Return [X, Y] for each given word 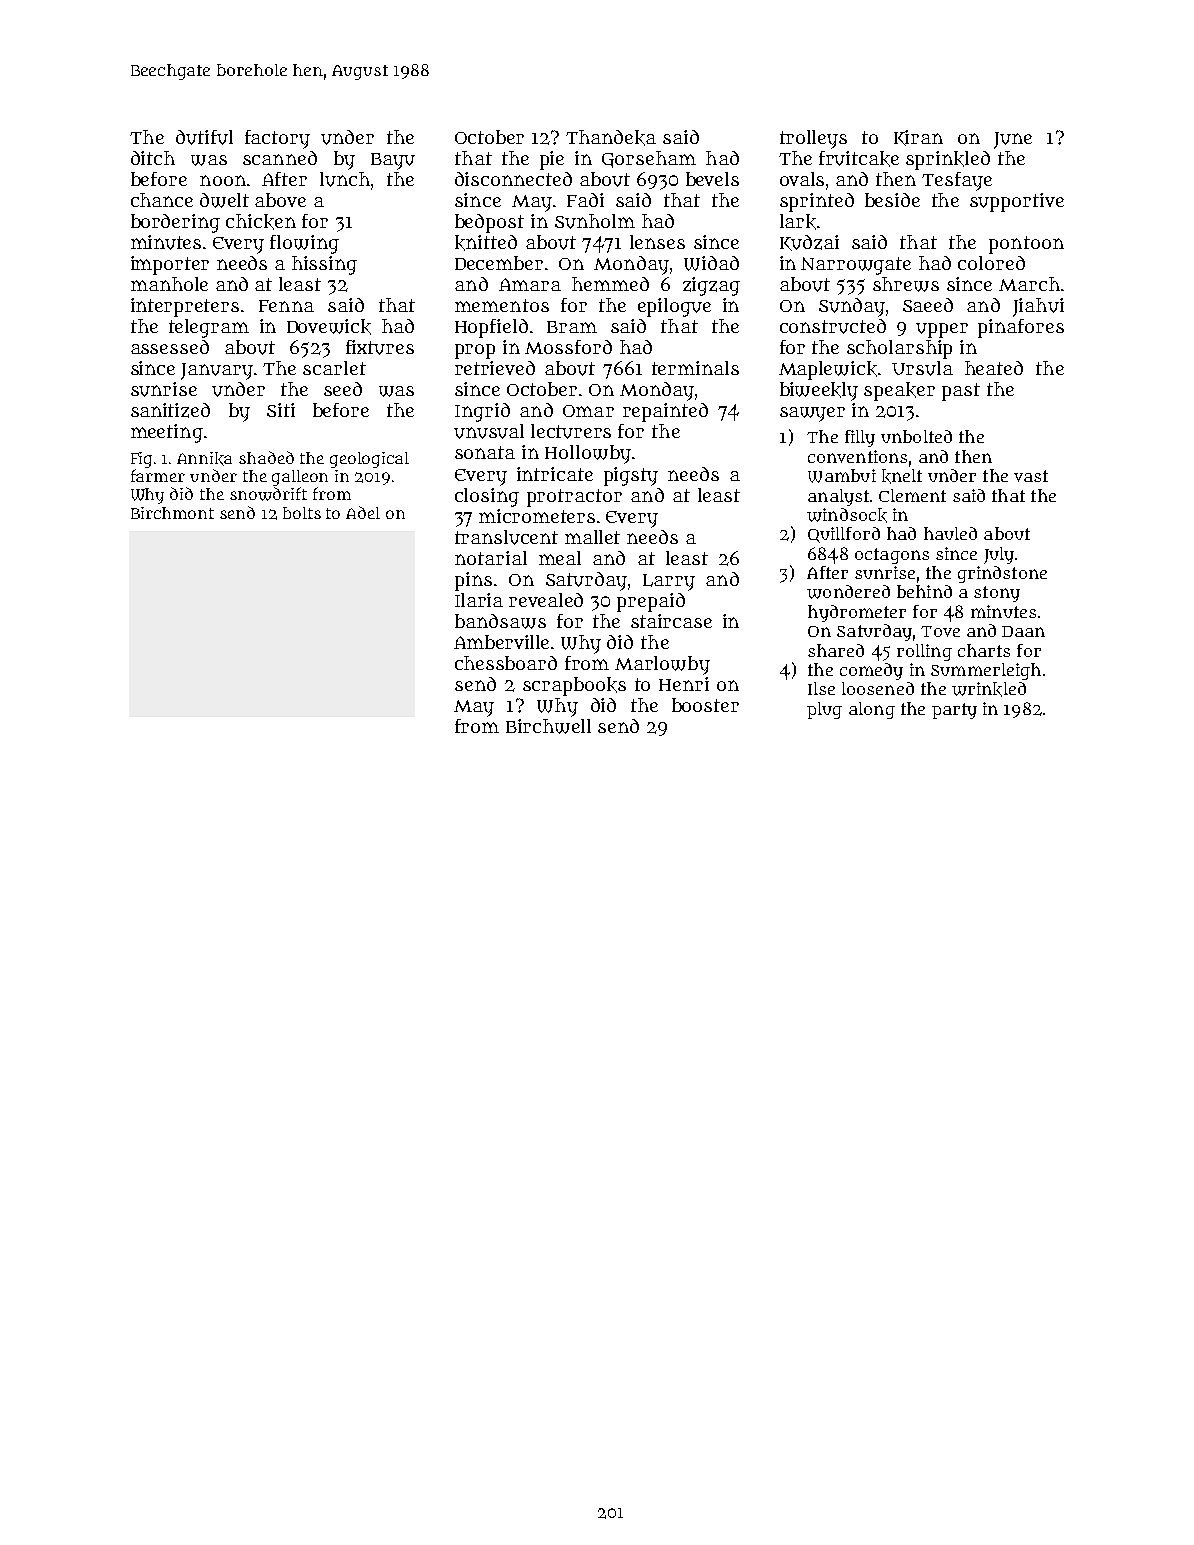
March [1029, 284]
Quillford [844, 535]
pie [552, 160]
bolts [302, 513]
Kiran [918, 138]
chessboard [506, 663]
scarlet [334, 368]
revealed [546, 600]
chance [162, 200]
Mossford [568, 347]
